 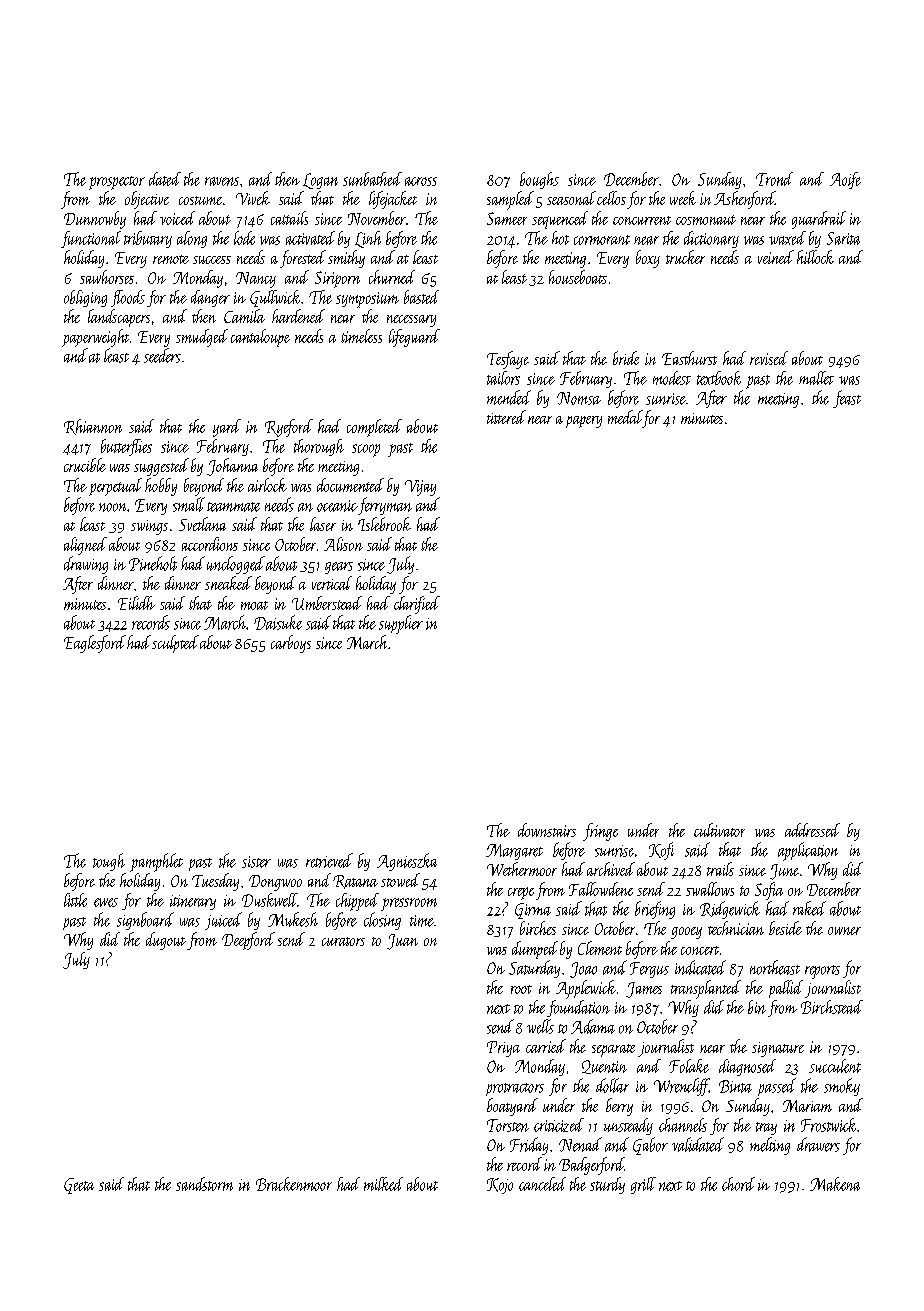 I want to click on Aoife, so click(x=845, y=180).
